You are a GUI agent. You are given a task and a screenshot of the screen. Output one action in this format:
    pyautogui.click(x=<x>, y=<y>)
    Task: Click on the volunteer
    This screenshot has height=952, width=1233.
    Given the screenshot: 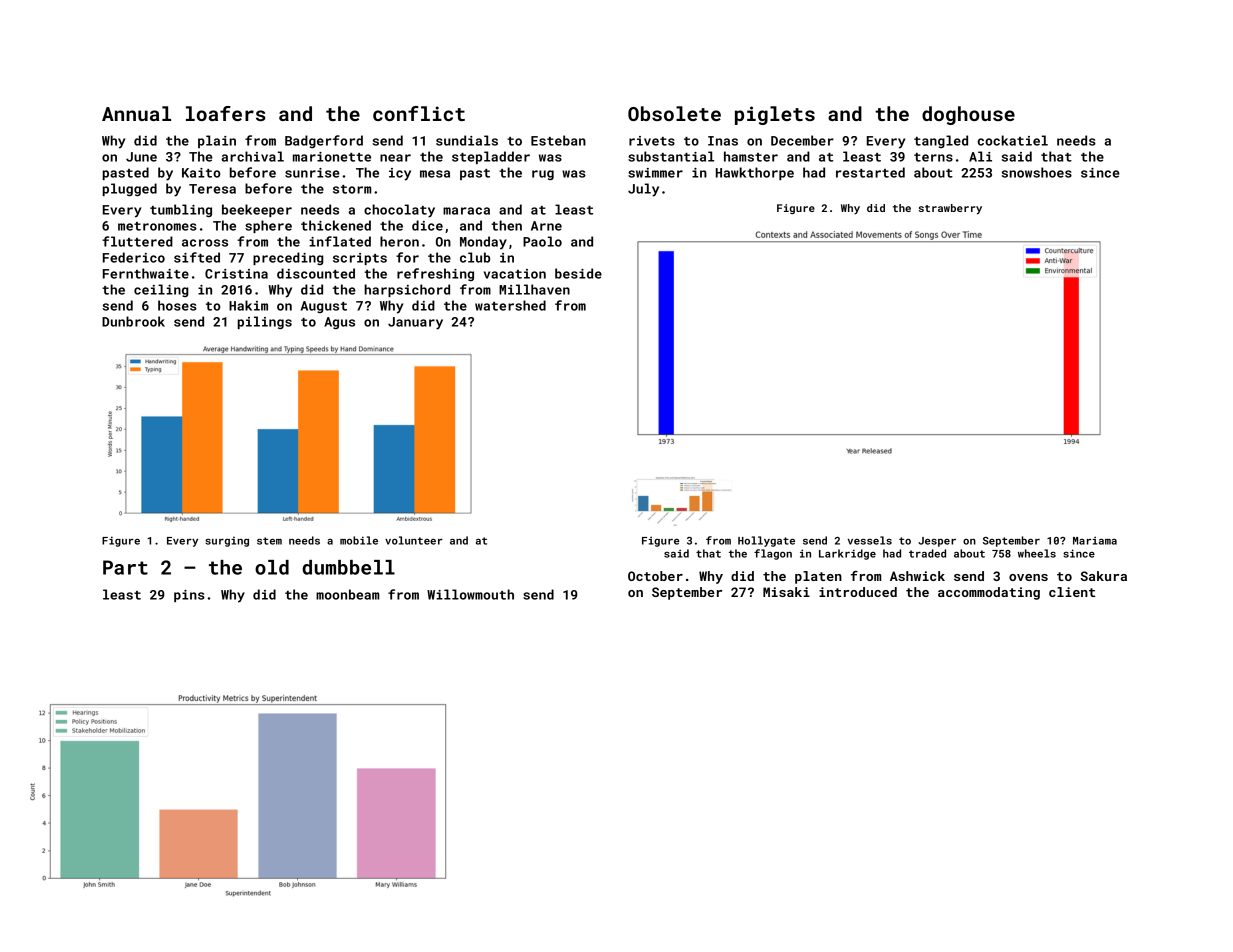 What is the action you would take?
    pyautogui.click(x=414, y=540)
